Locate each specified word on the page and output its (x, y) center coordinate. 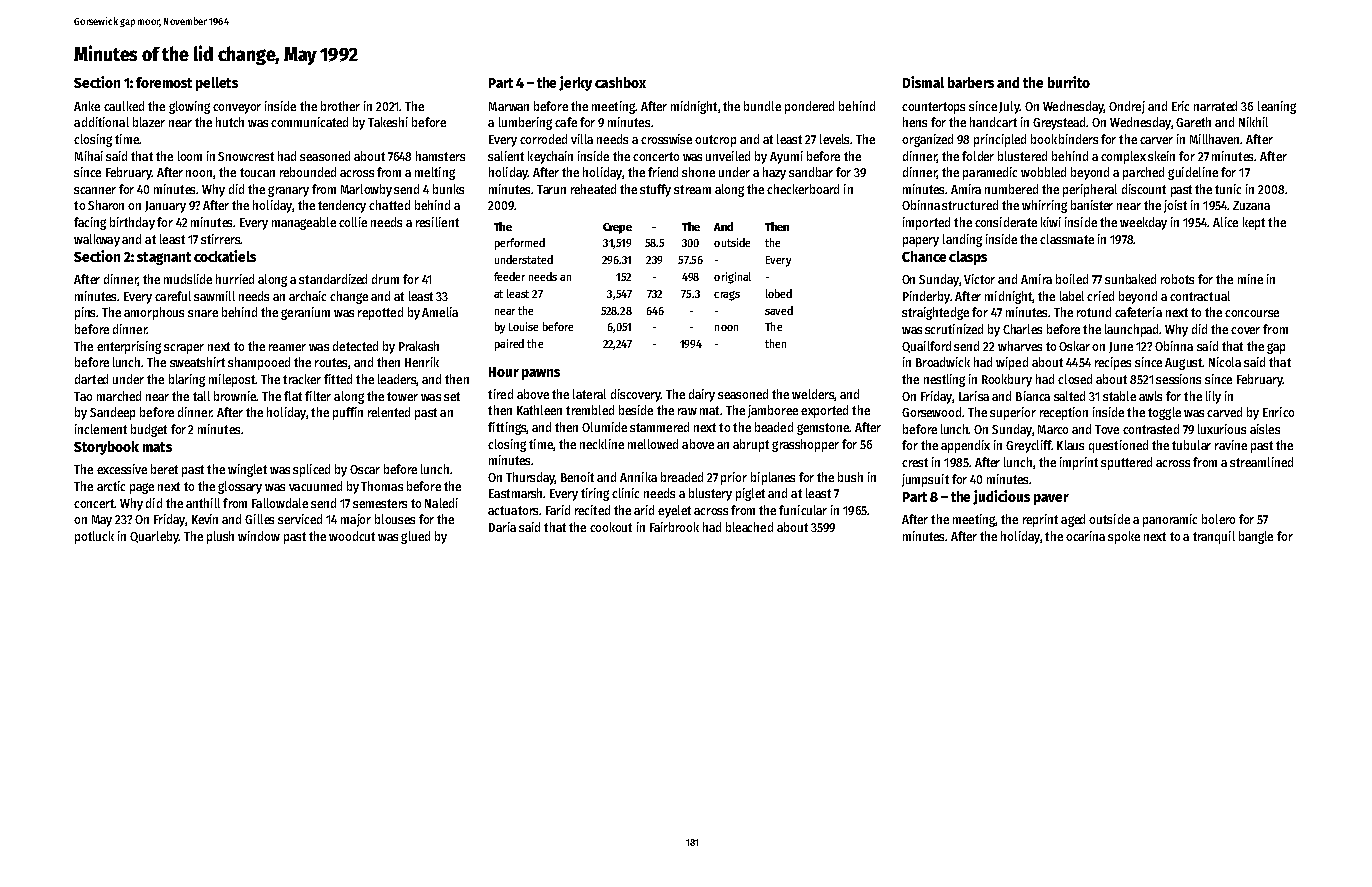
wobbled (1043, 172)
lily (1213, 397)
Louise (523, 326)
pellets (217, 84)
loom (190, 156)
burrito (1069, 82)
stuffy (655, 190)
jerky (575, 83)
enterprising (129, 347)
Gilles (259, 519)
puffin (348, 413)
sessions (1178, 379)
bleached (749, 527)
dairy (702, 395)
